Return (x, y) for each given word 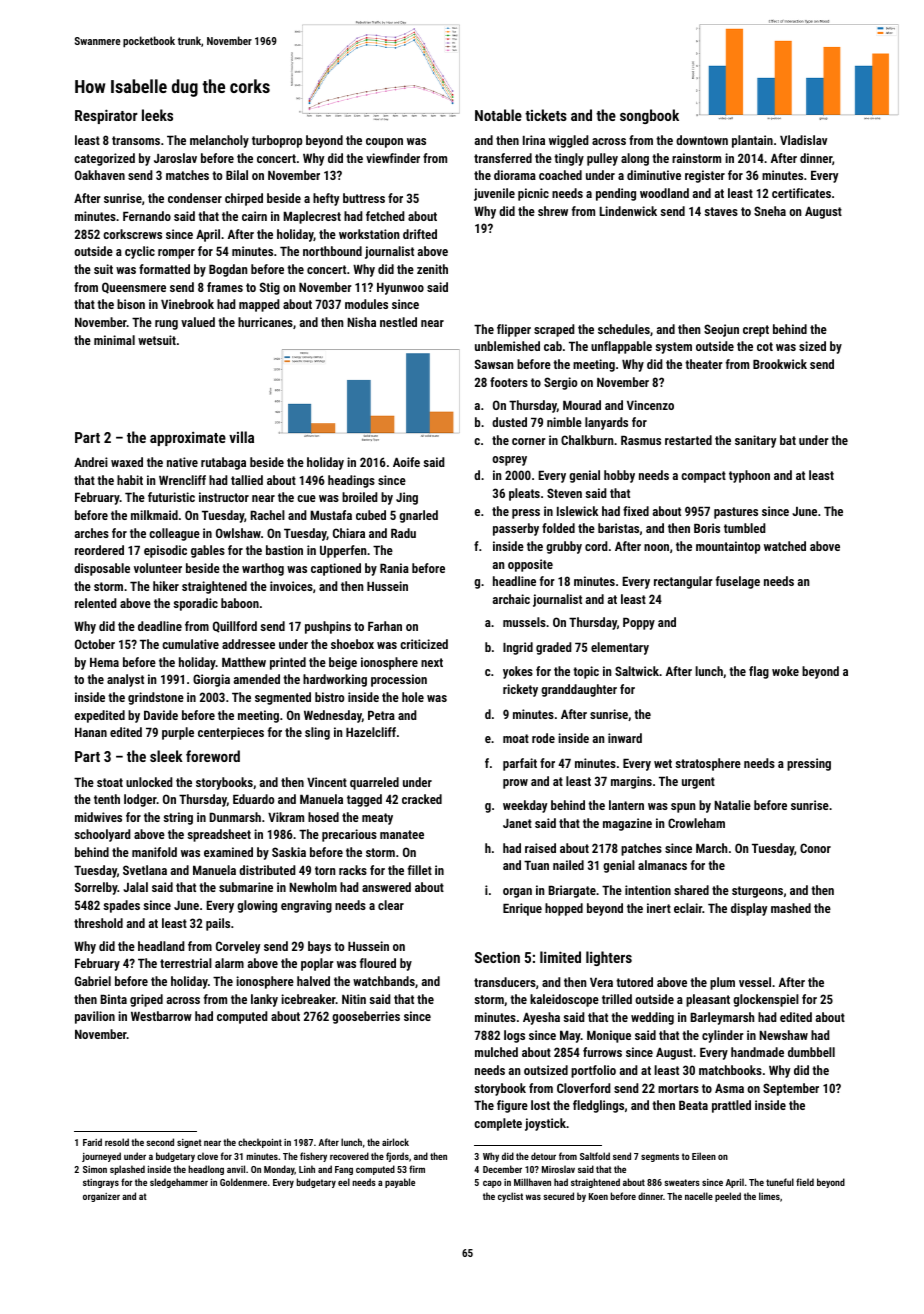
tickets (546, 115)
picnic (533, 194)
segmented (283, 698)
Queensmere (134, 288)
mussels (524, 622)
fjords (397, 1157)
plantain (752, 141)
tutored (634, 982)
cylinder (723, 1036)
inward (625, 738)
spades (121, 906)
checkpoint (260, 1143)
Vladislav (803, 140)
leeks (157, 115)
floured (378, 963)
